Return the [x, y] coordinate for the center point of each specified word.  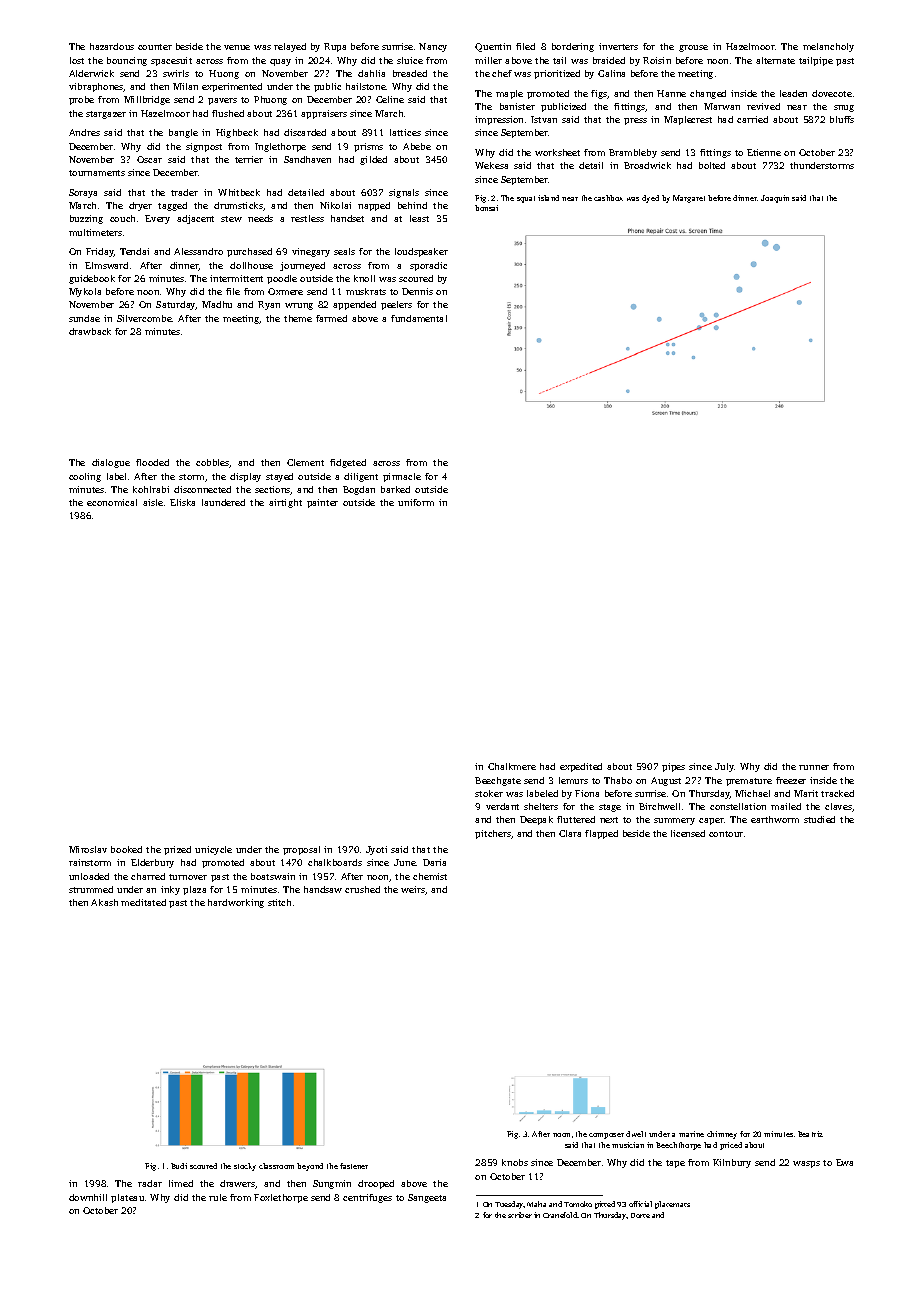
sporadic [428, 266]
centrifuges [367, 1198]
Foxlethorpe [281, 1198]
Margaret [689, 199]
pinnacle [402, 477]
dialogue [111, 463]
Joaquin [775, 199]
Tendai [134, 251]
